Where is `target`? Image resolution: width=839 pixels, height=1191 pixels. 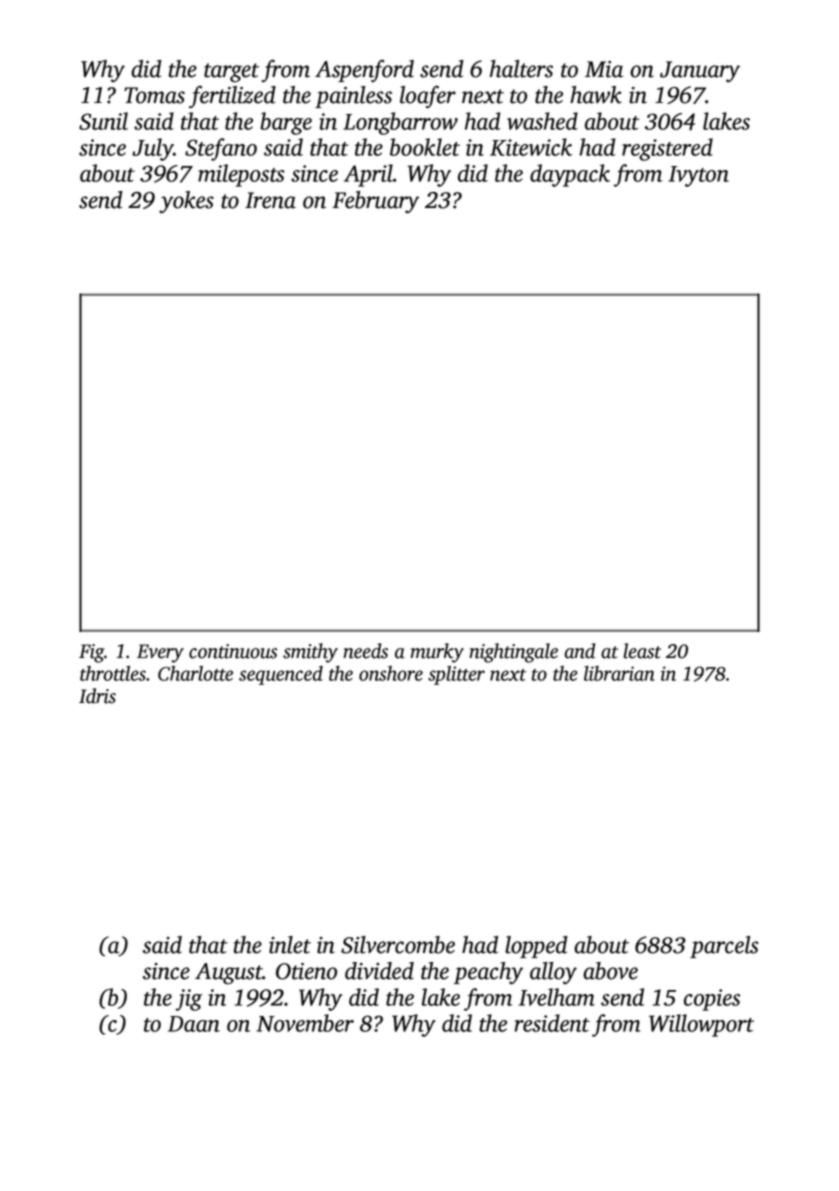 target is located at coordinates (231, 73).
